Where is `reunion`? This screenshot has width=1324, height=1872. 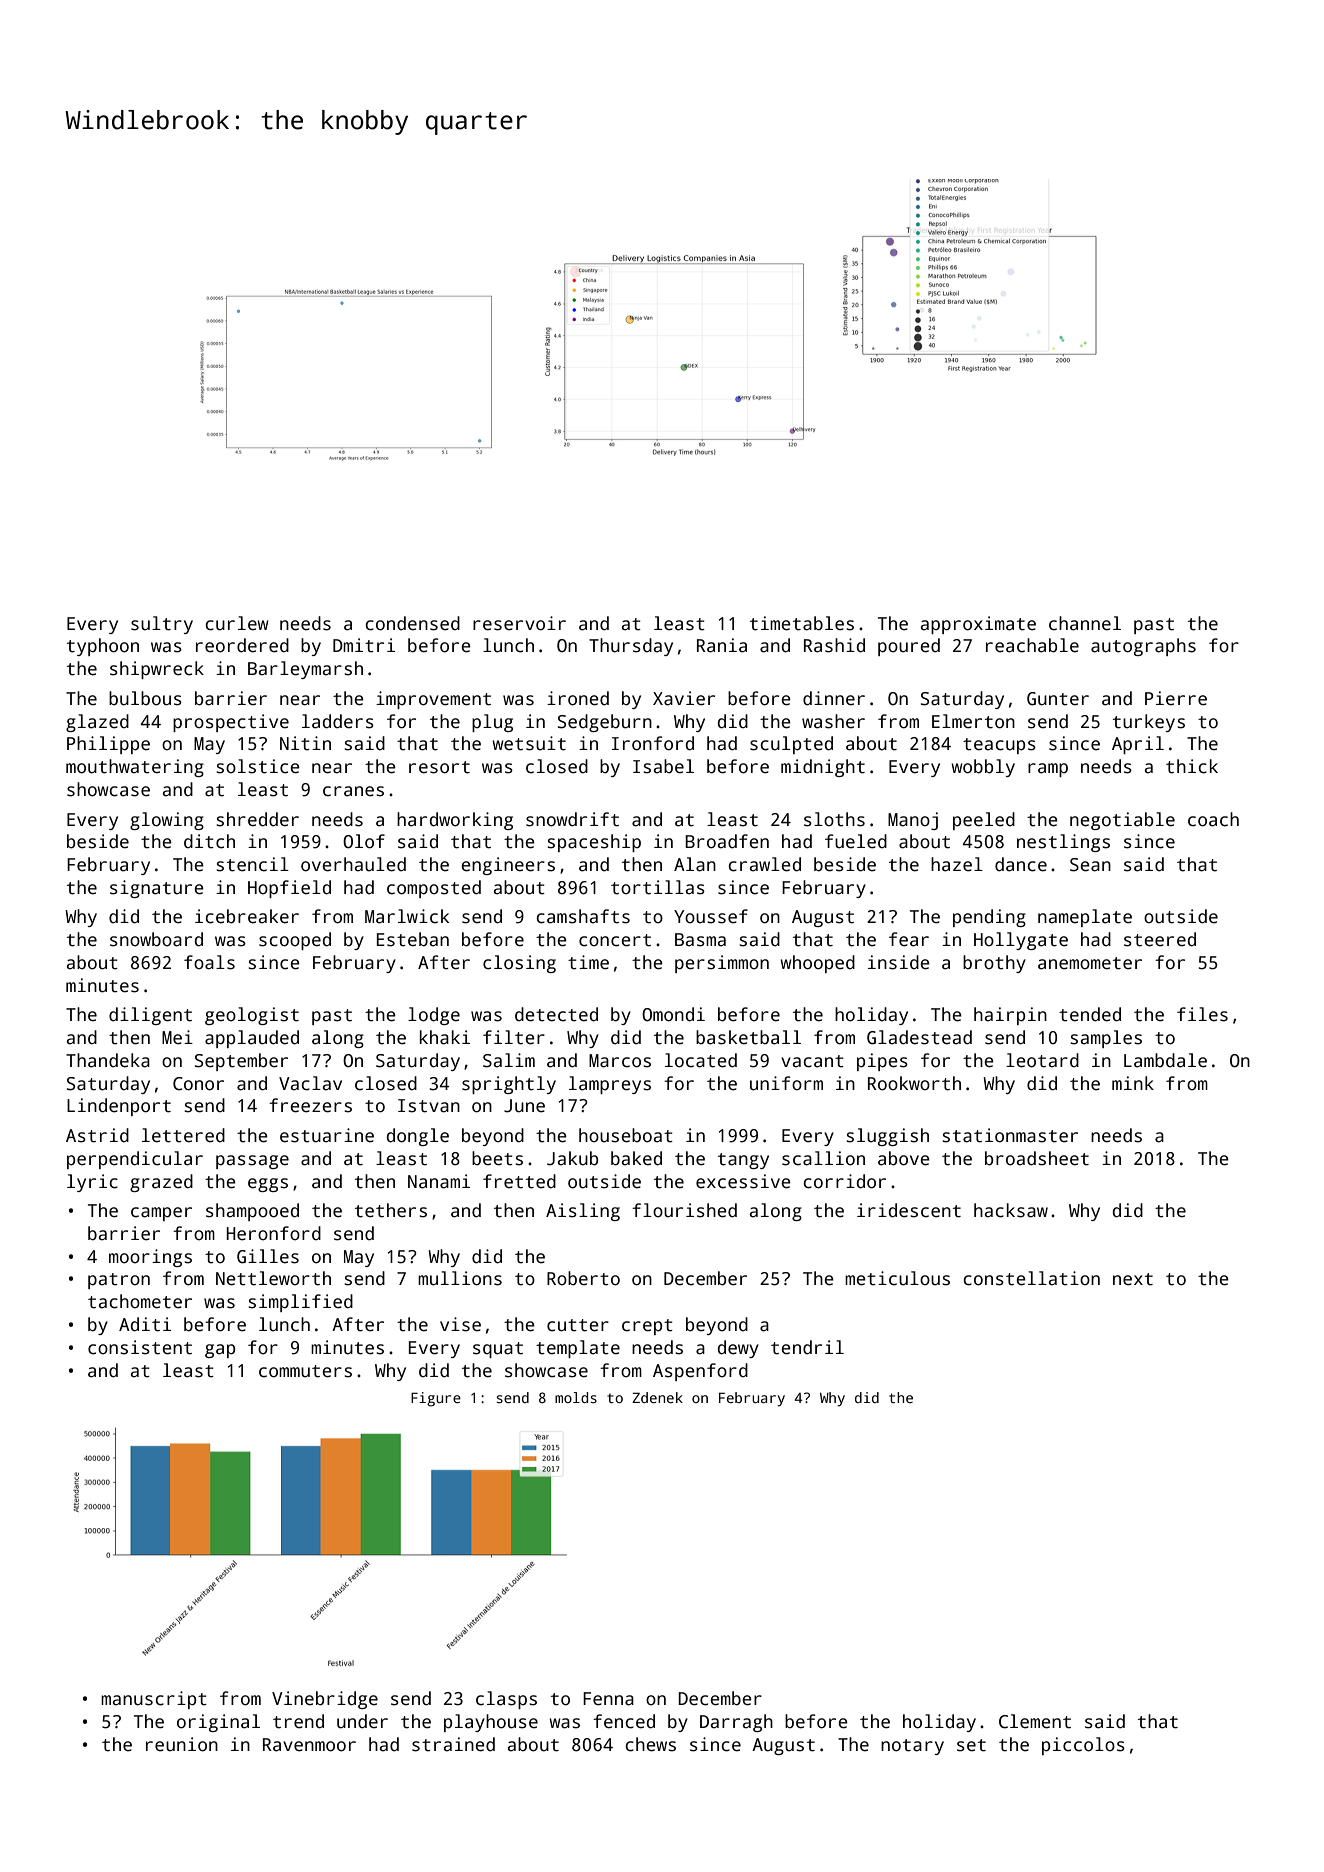
reunion is located at coordinates (182, 1744).
